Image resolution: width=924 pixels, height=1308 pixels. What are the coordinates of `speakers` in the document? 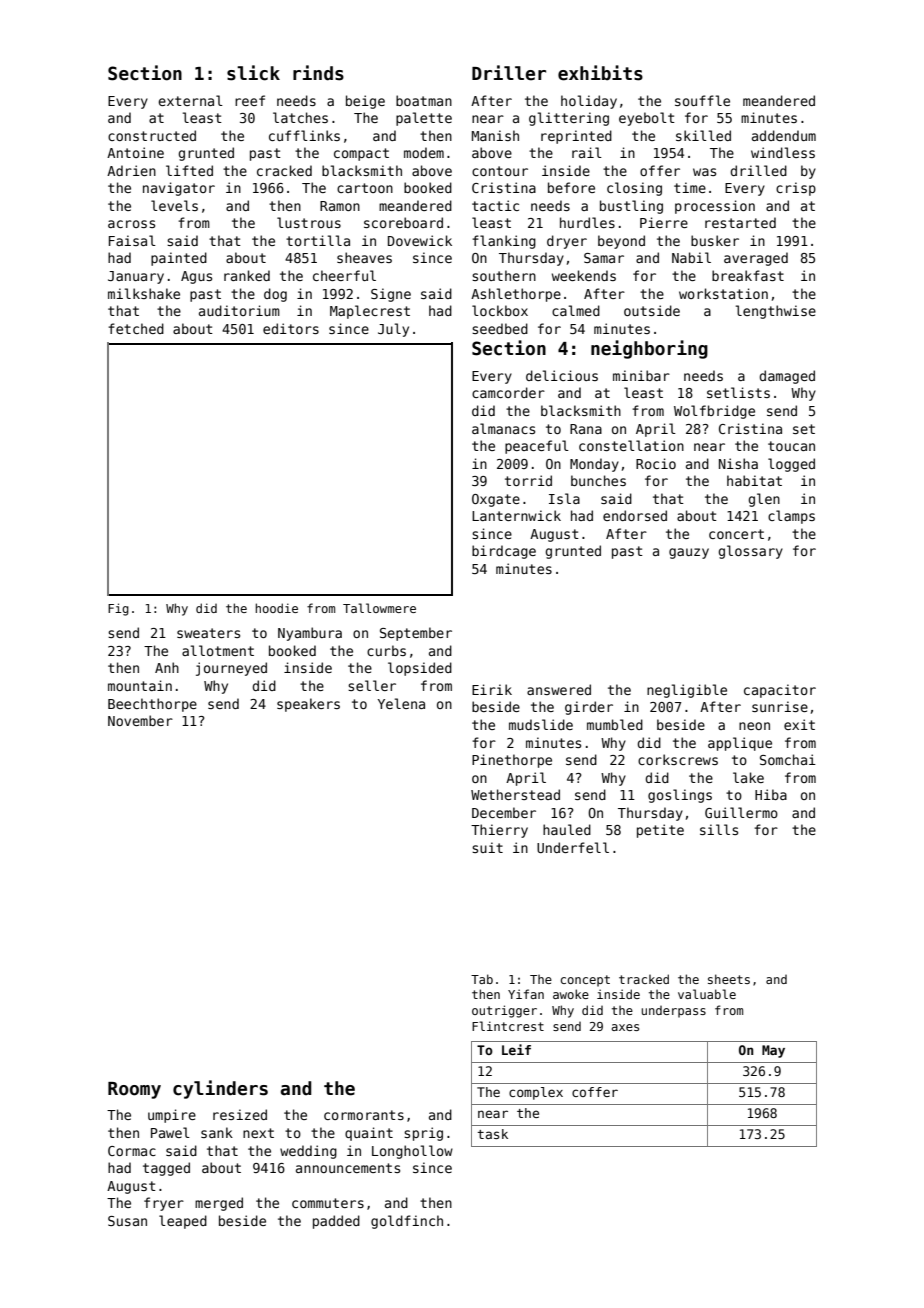 It's located at (308, 705).
